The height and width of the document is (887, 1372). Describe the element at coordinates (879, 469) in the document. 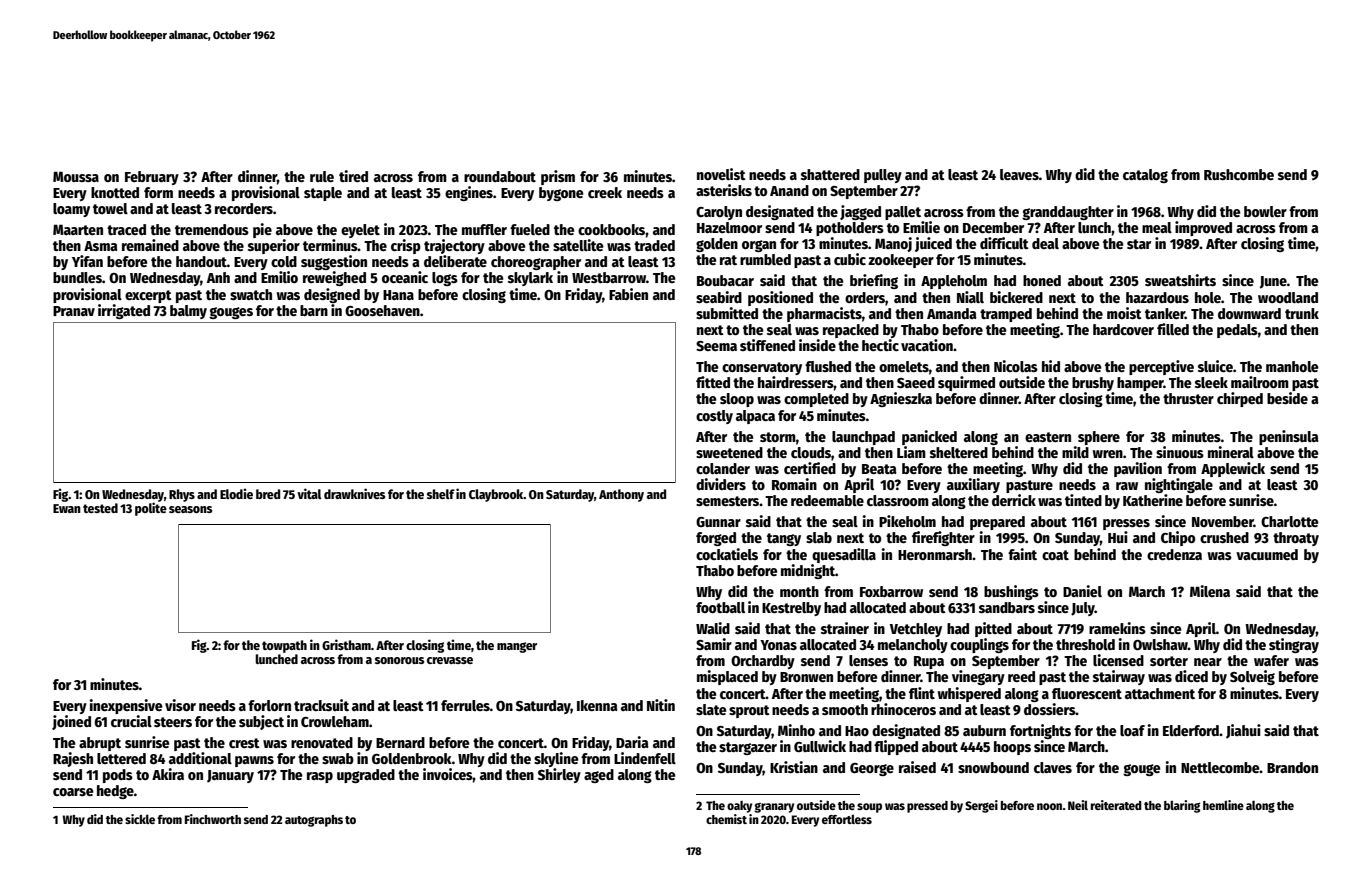

I see `Beata` at that location.
